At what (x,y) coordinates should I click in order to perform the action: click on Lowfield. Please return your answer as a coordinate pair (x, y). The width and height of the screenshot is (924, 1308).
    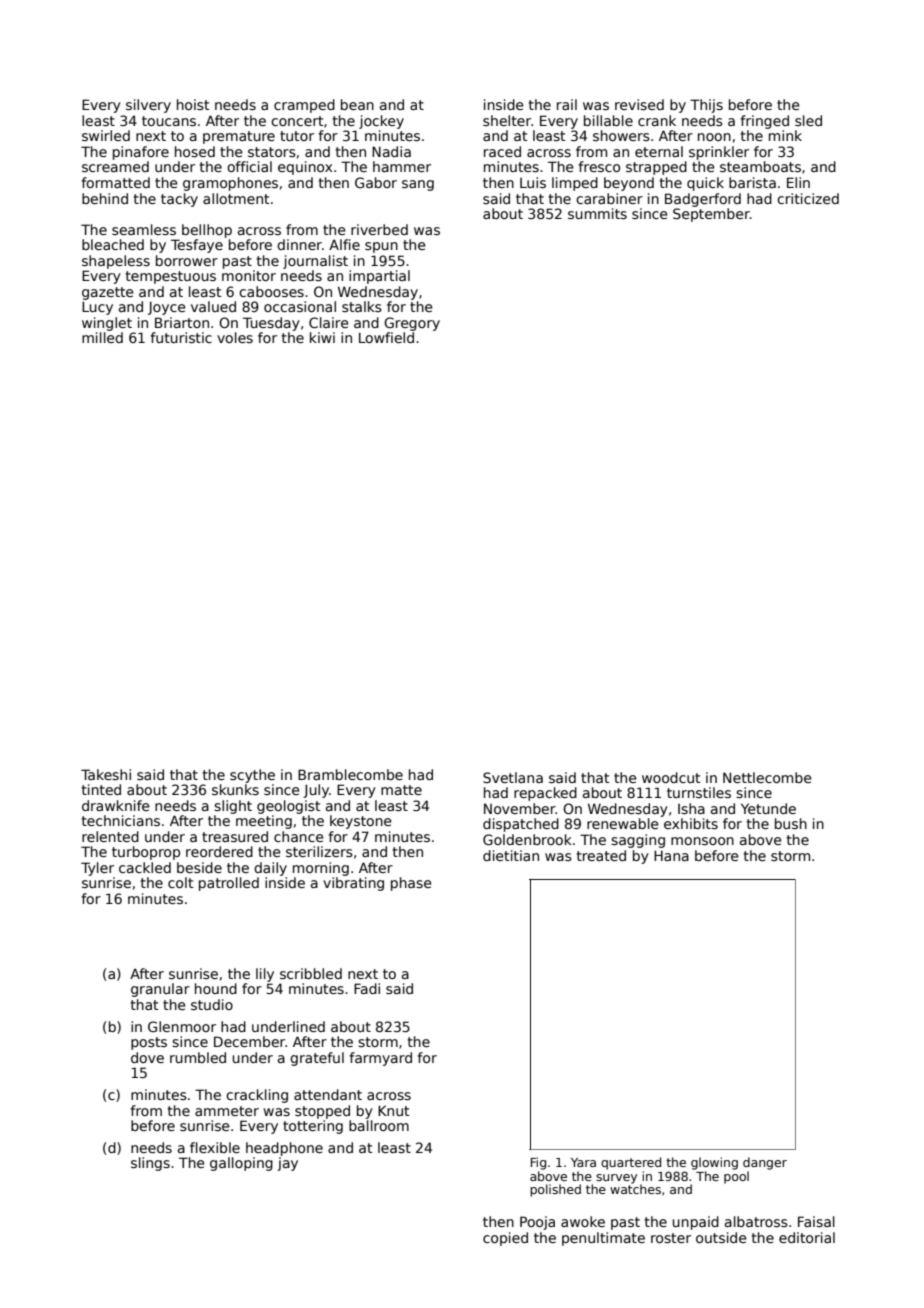
    Looking at the image, I should click on (386, 337).
